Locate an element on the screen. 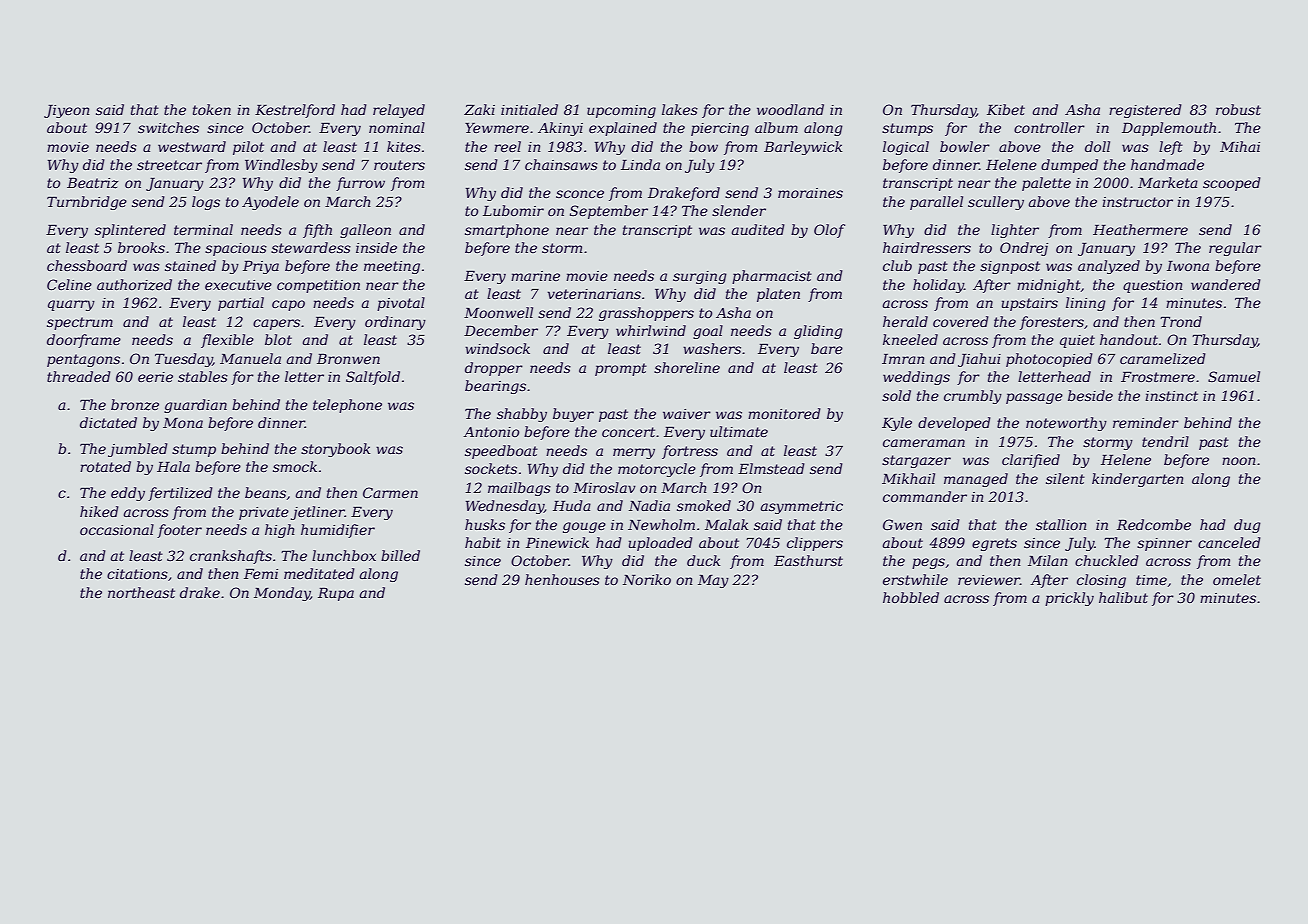 The height and width of the screenshot is (924, 1308). storybook is located at coordinates (335, 450).
